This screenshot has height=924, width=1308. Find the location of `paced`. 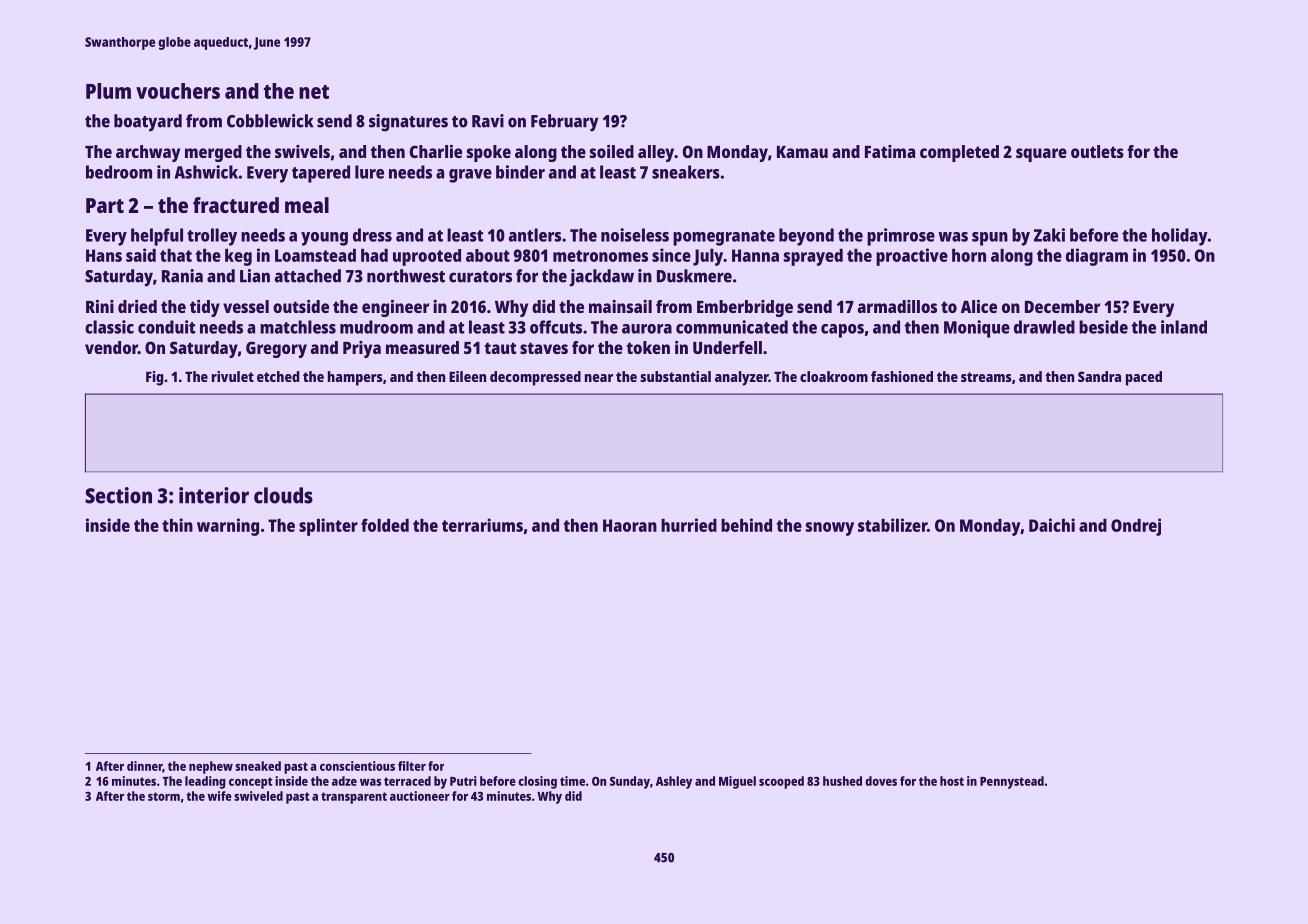

paced is located at coordinates (1144, 378).
